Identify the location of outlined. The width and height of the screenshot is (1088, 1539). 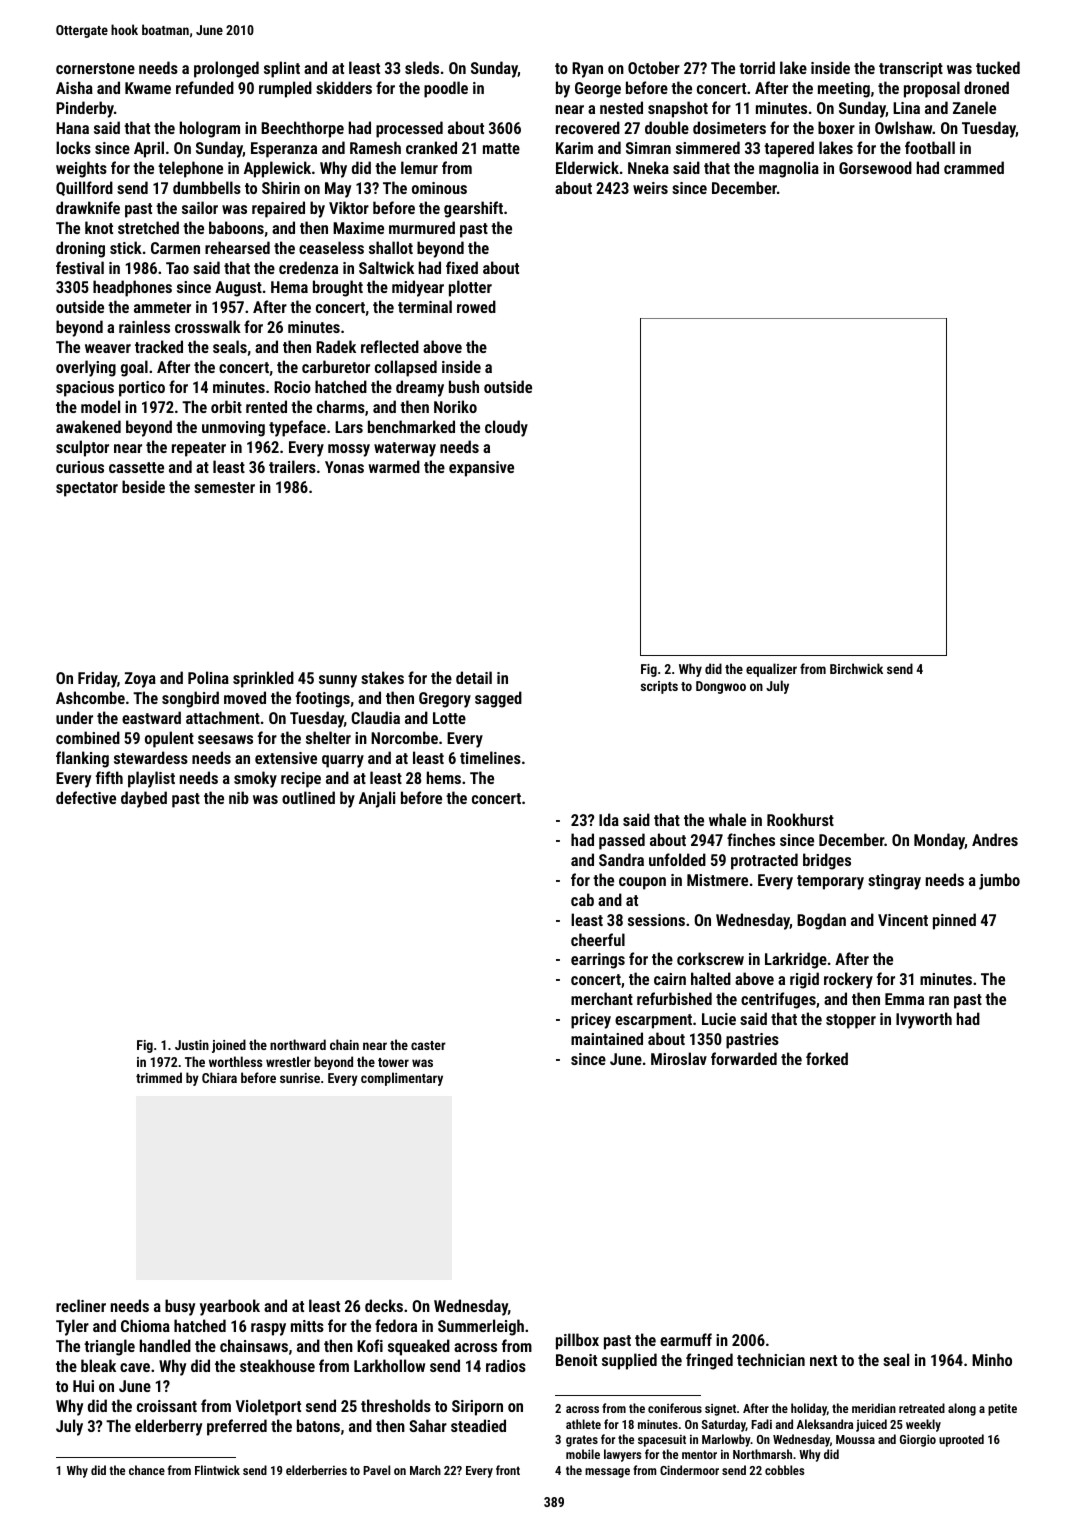
(308, 797).
